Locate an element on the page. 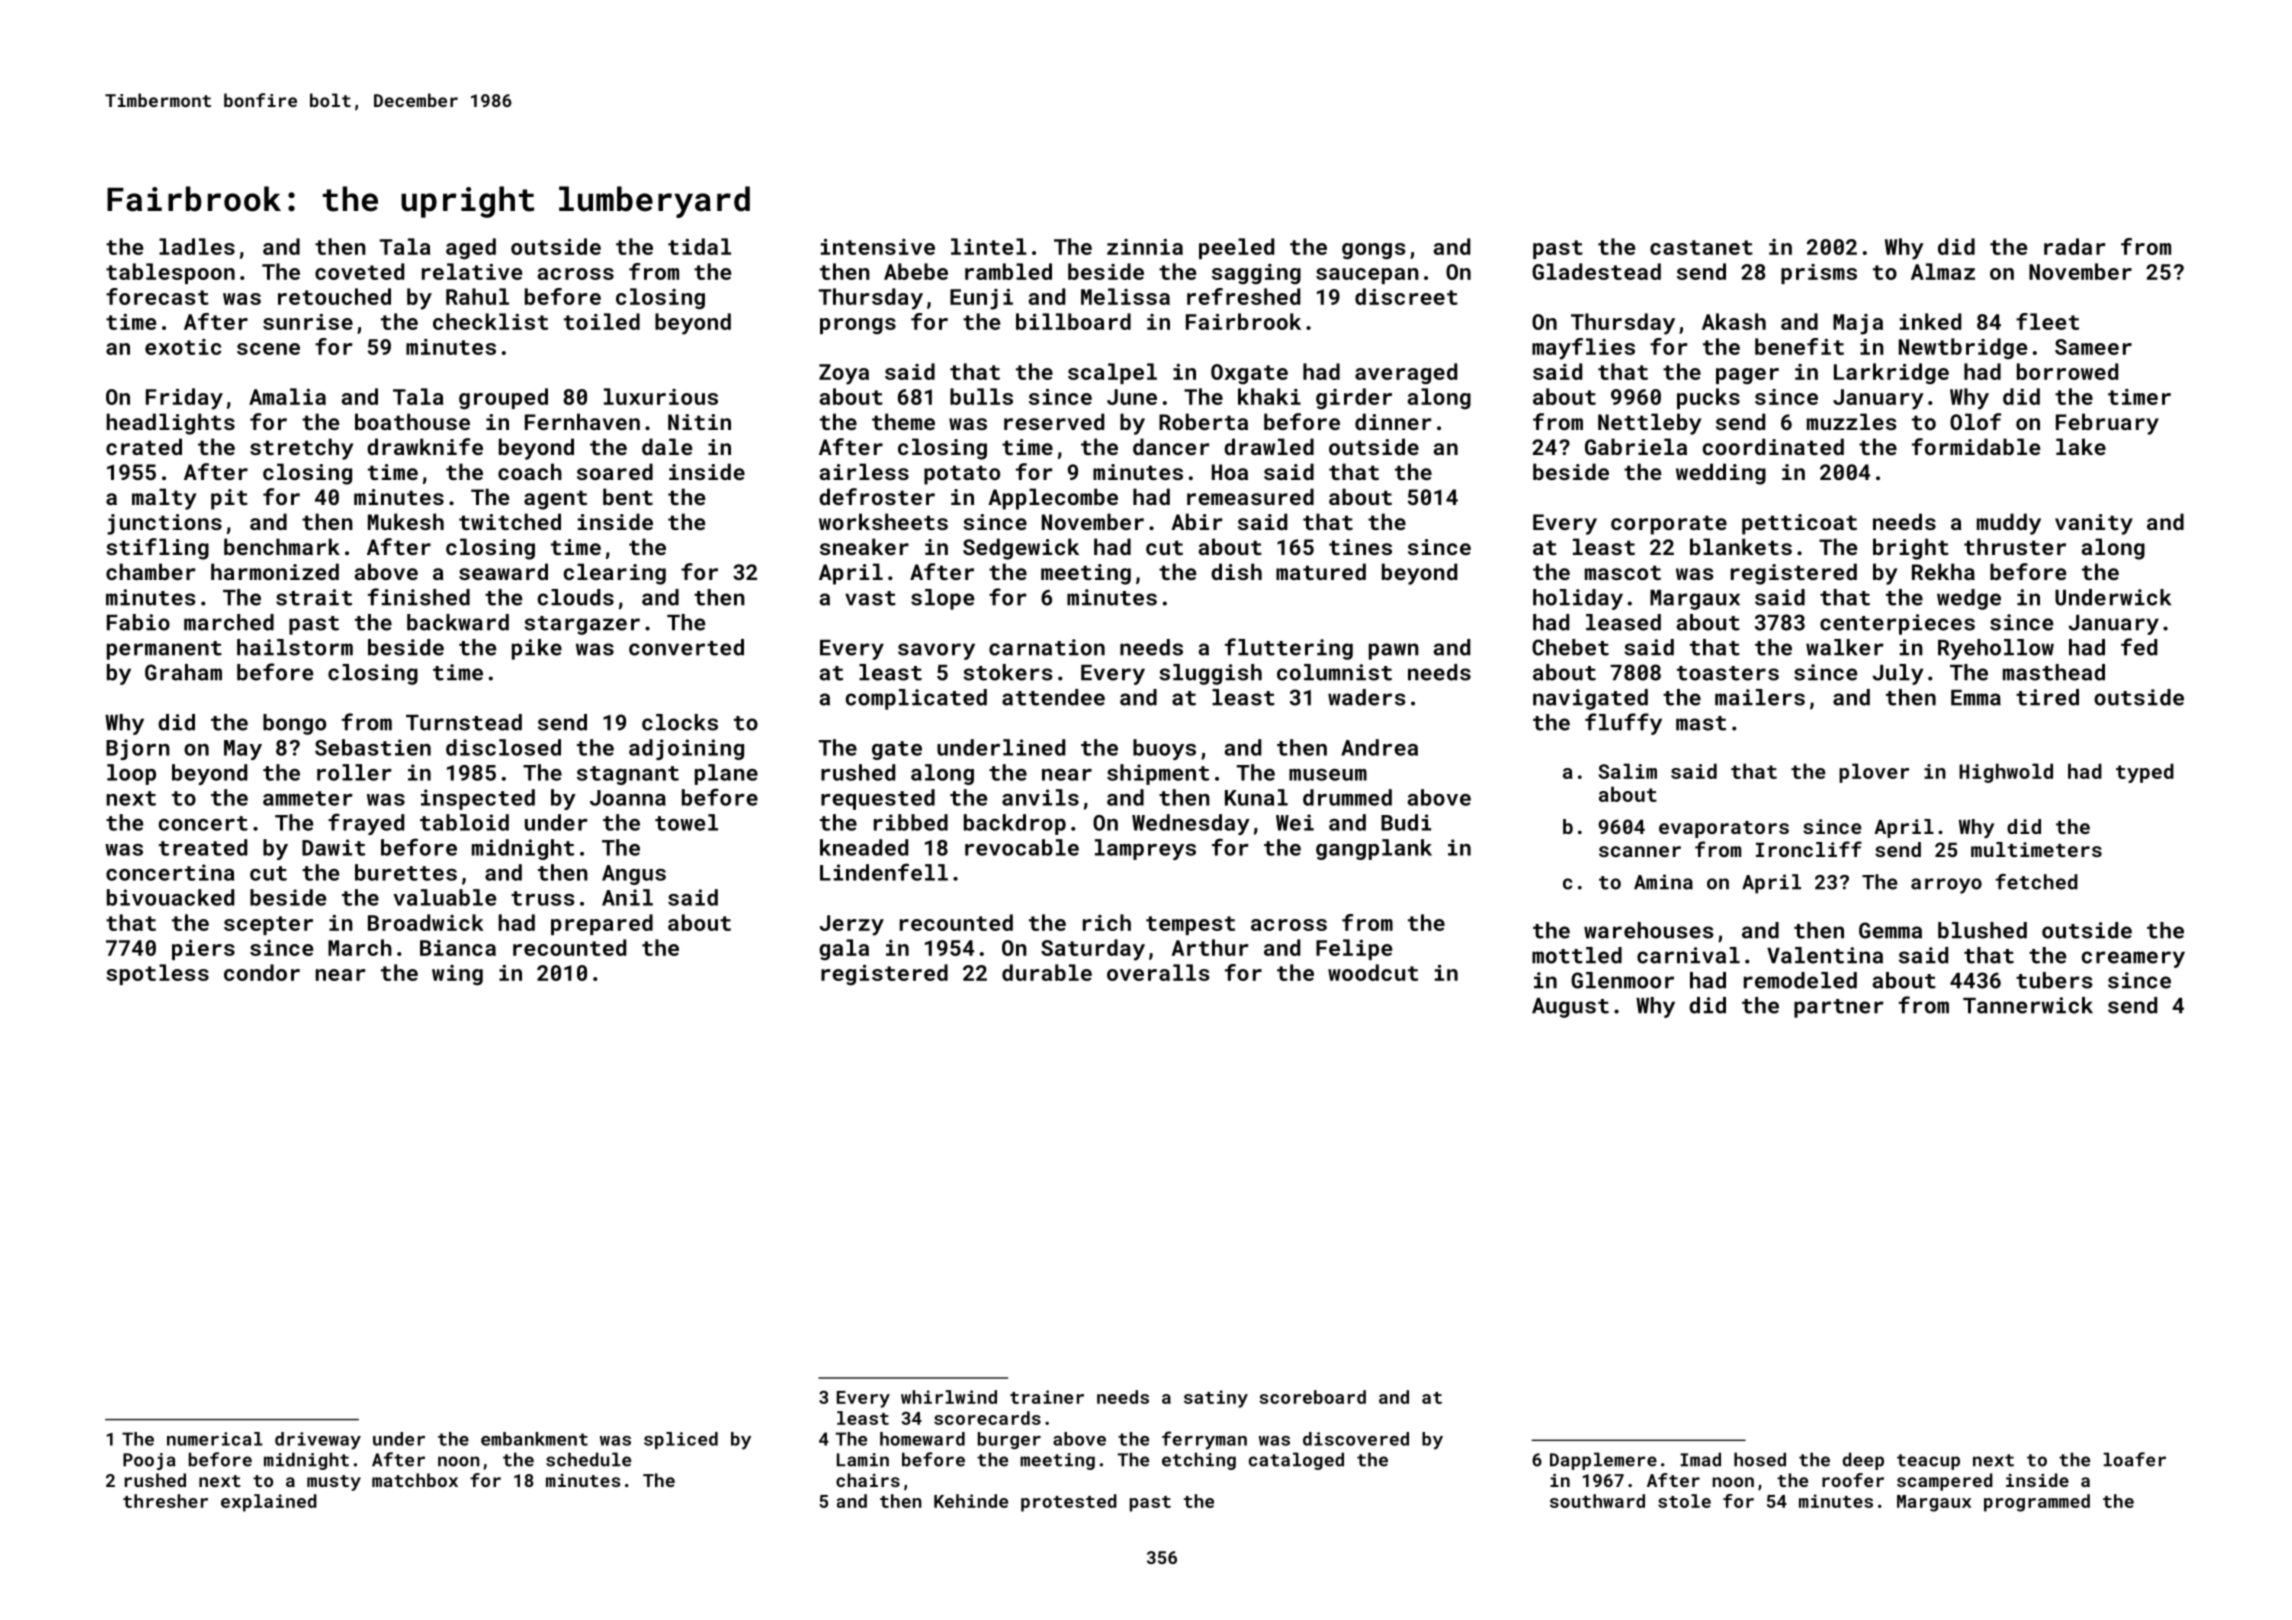 Image resolution: width=2292 pixels, height=1620 pixels. prisms is located at coordinates (1819, 274).
